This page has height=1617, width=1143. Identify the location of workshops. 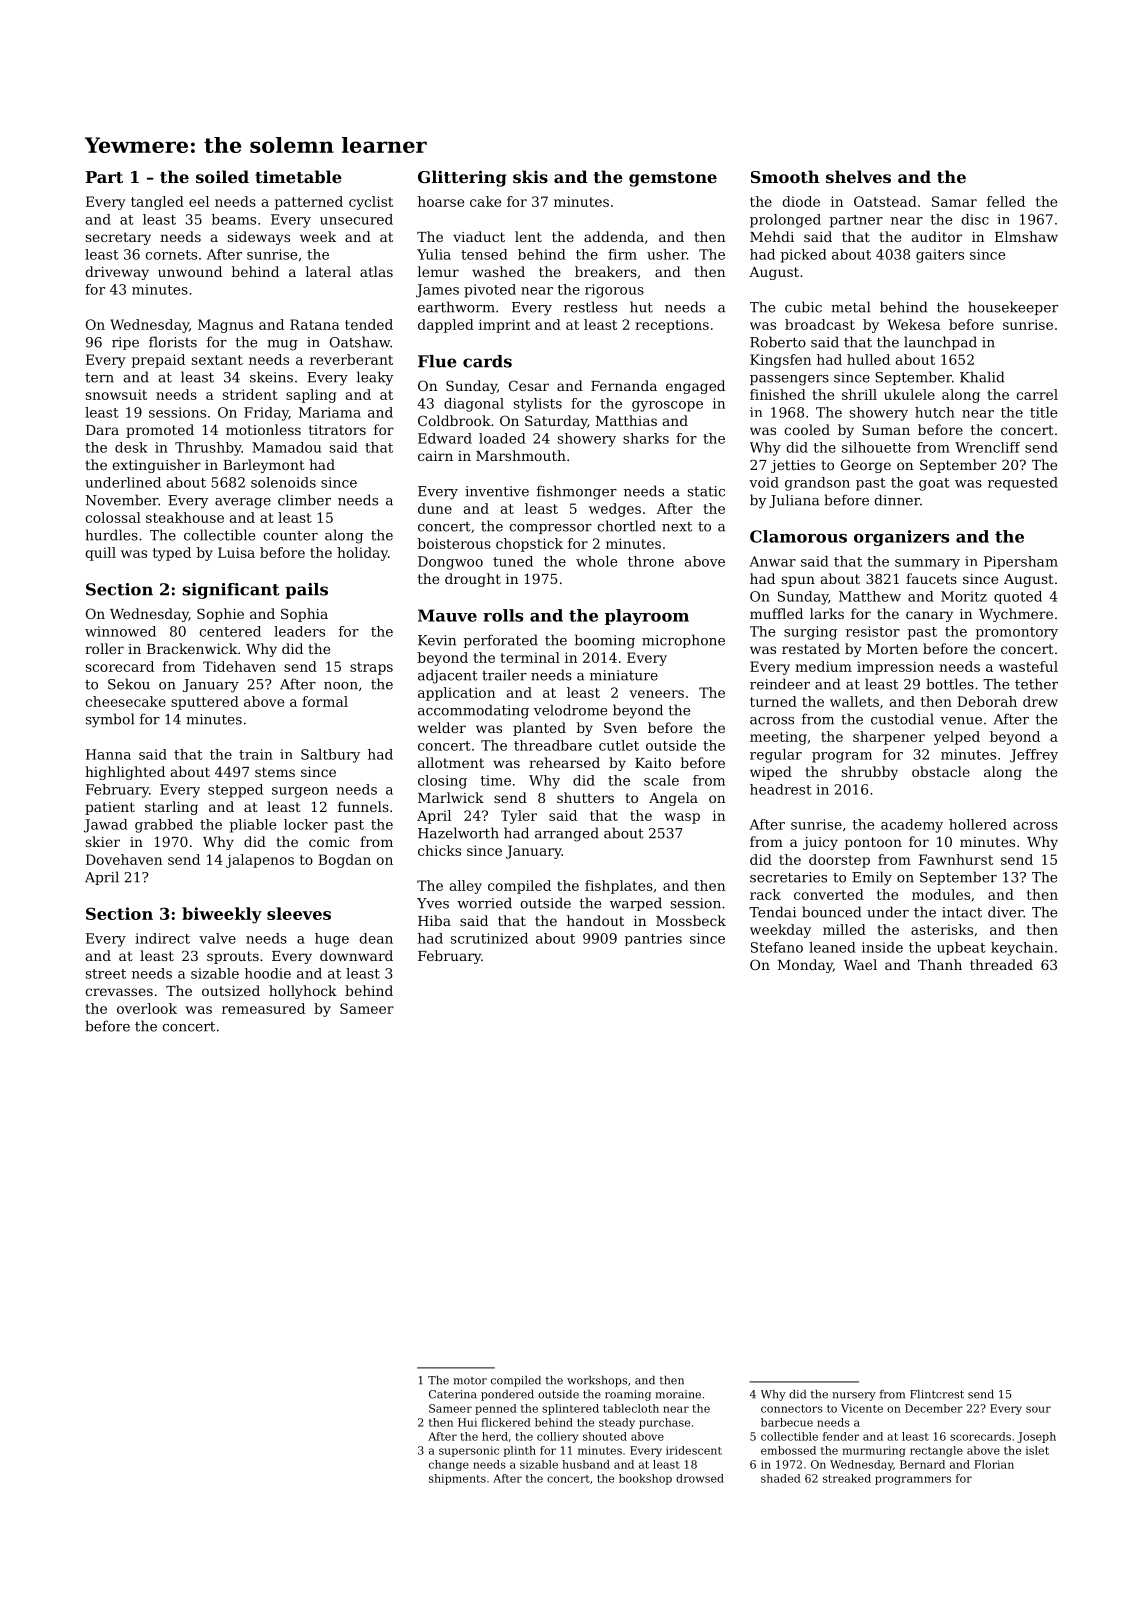
(597, 1381).
